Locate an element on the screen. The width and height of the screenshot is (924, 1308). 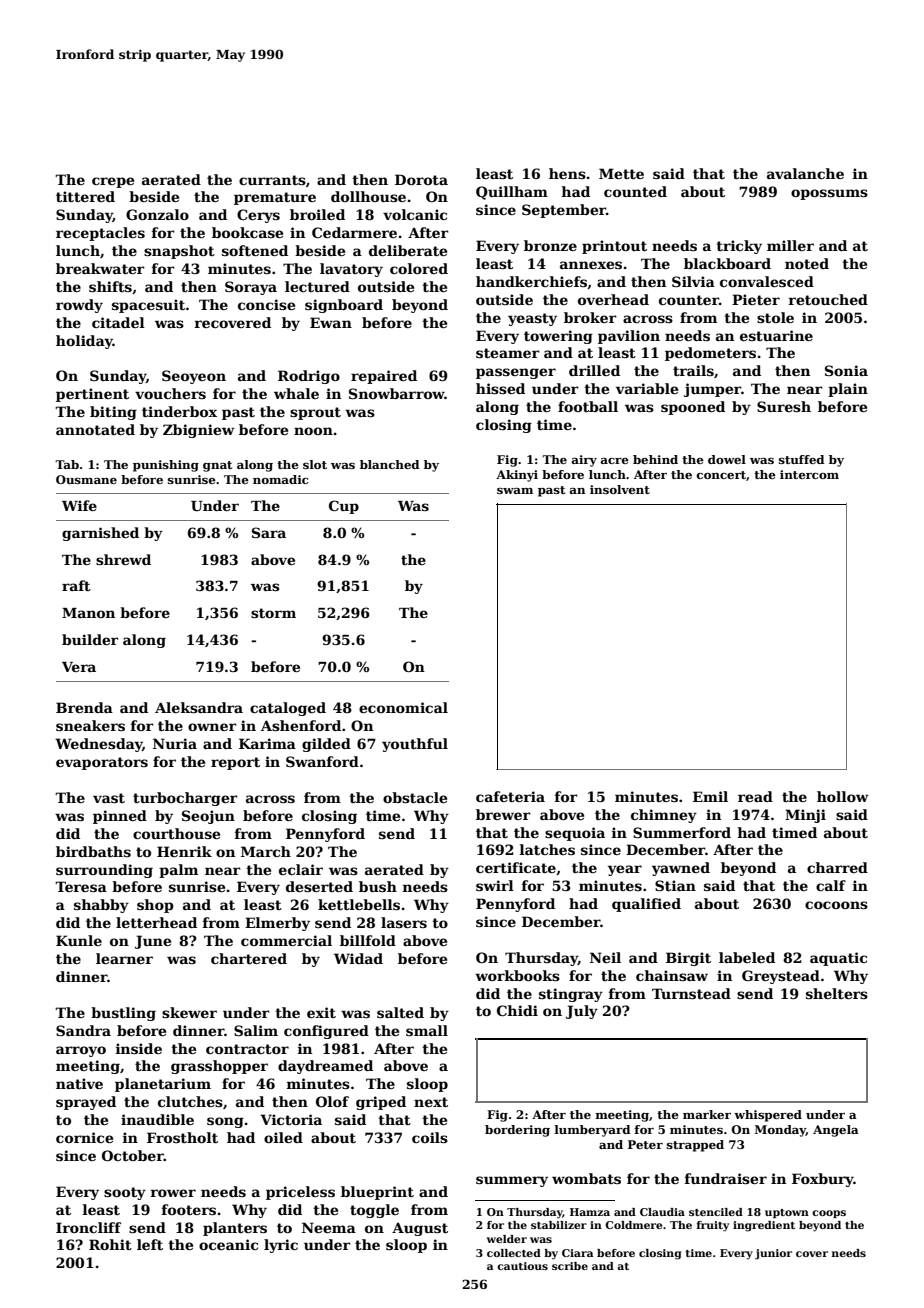
tricky is located at coordinates (739, 247).
